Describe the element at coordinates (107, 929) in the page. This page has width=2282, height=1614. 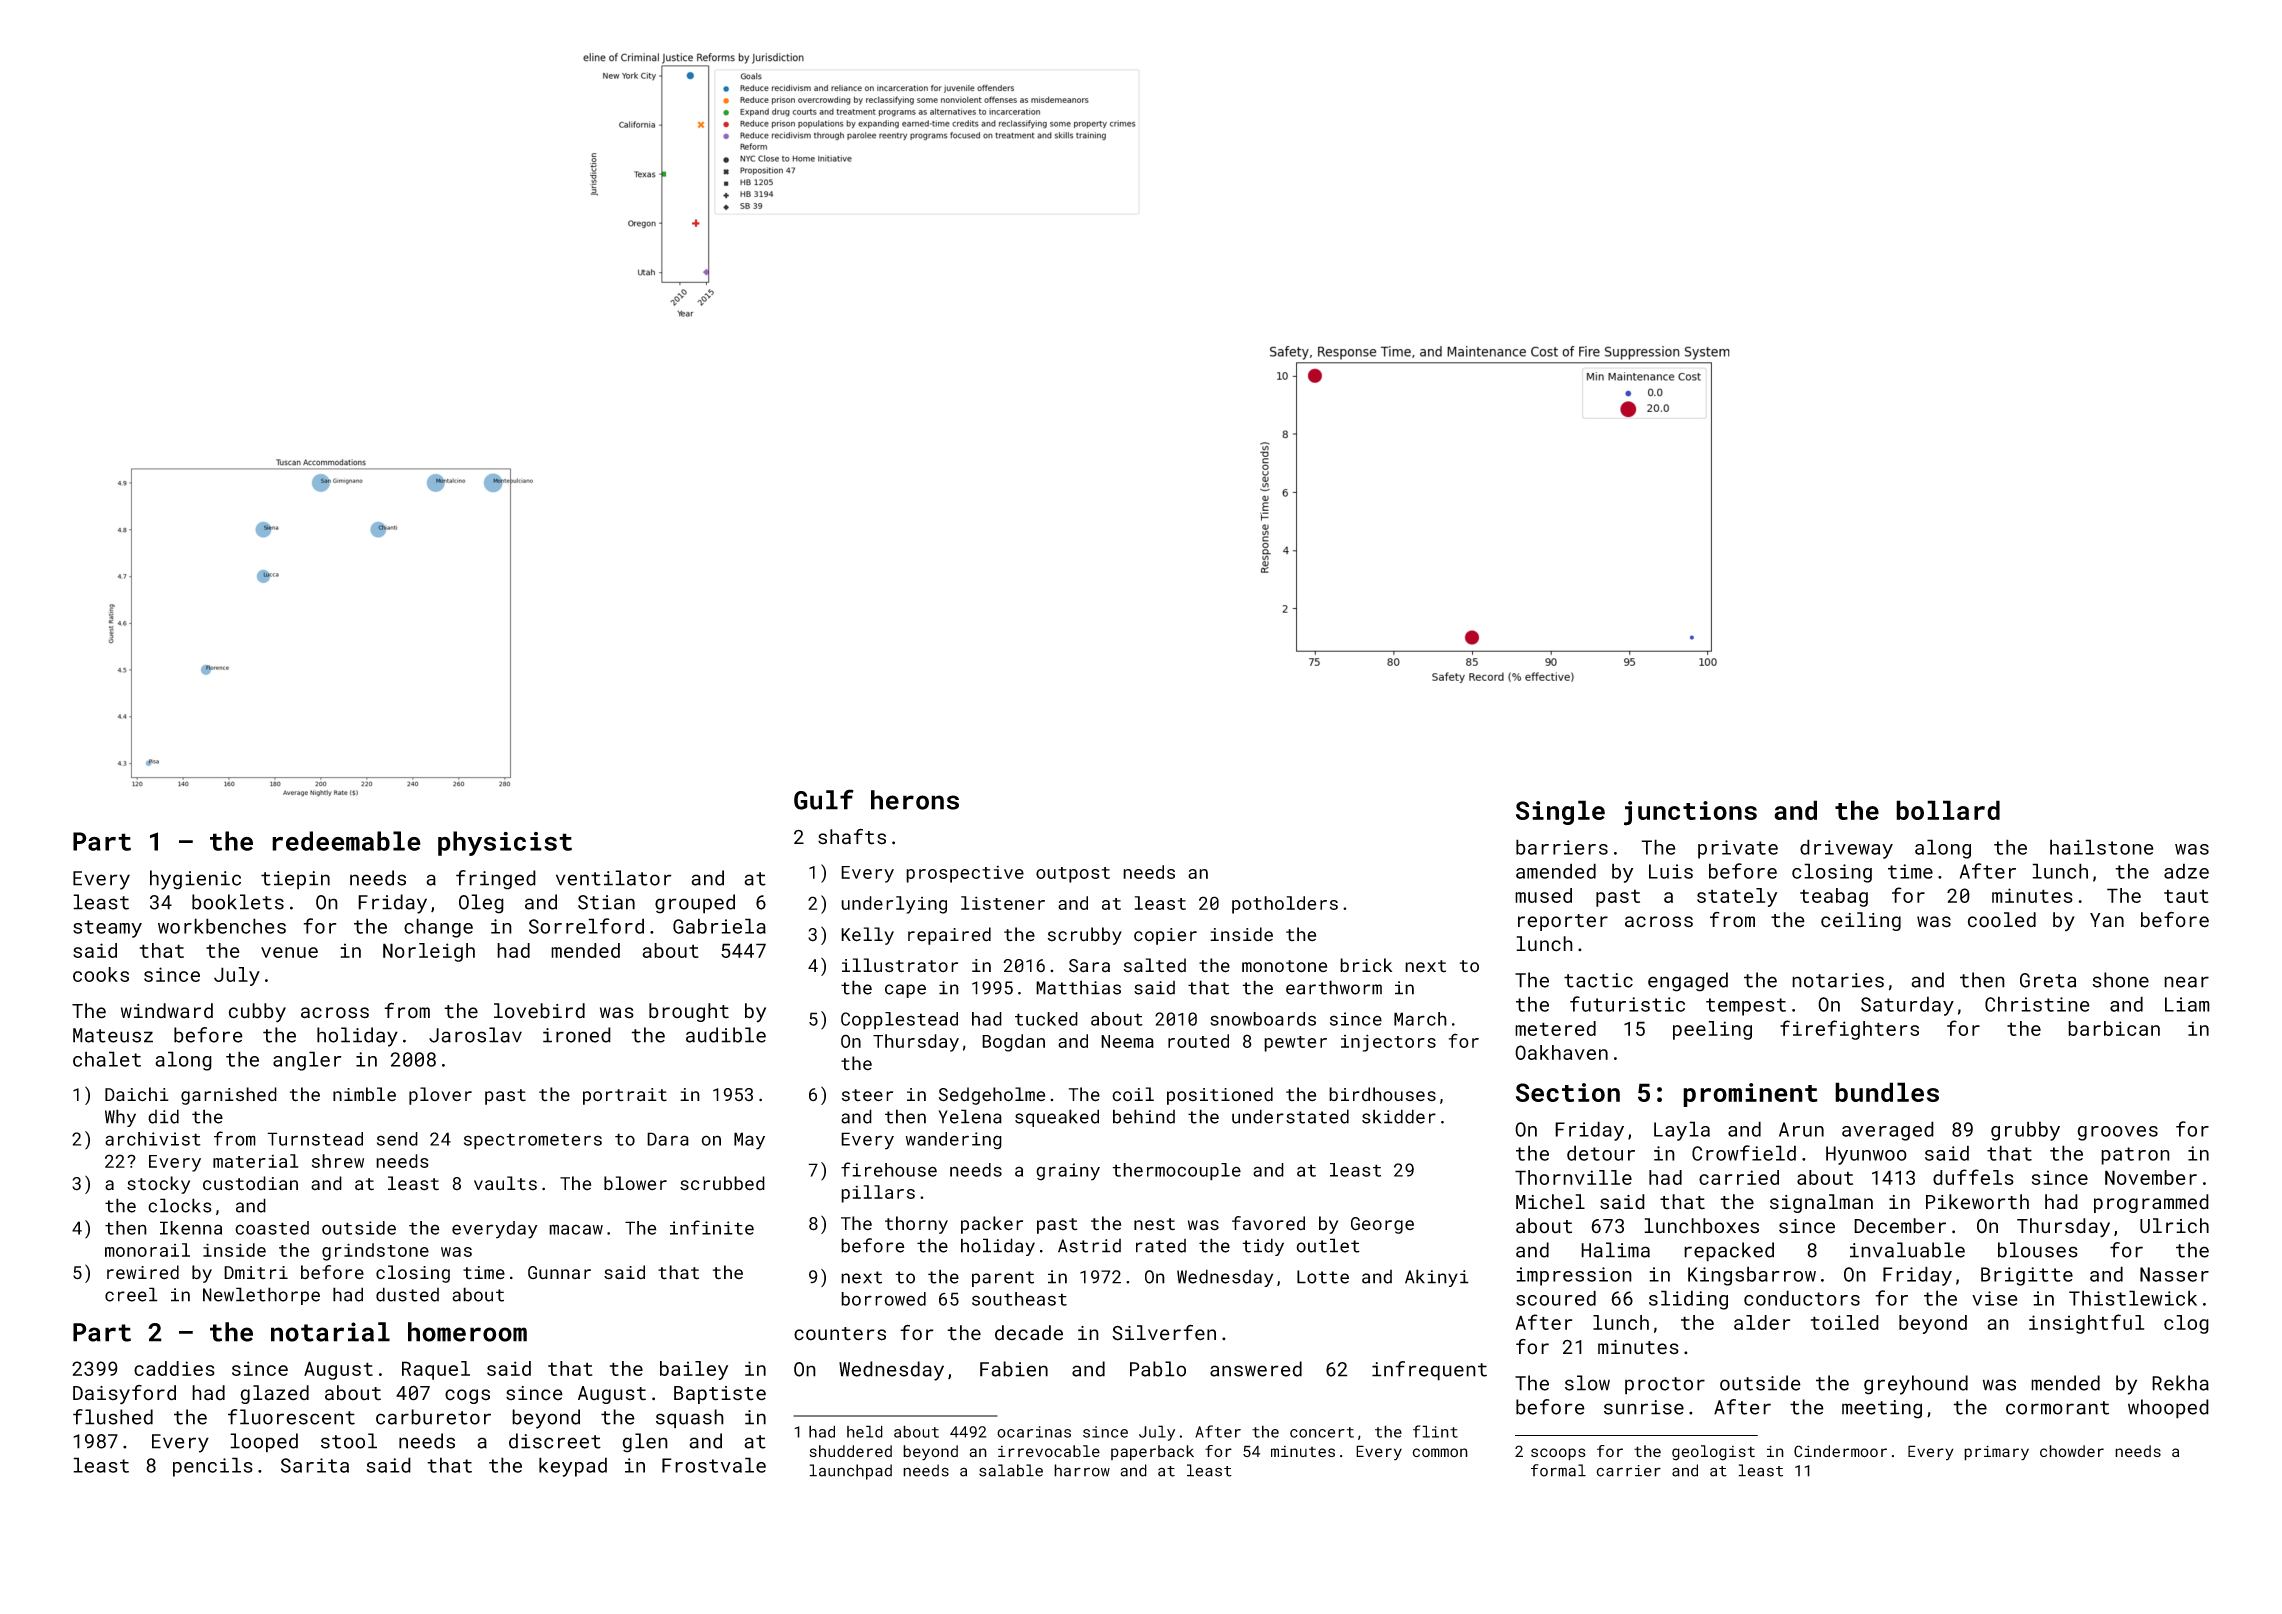
I see `steamy` at that location.
